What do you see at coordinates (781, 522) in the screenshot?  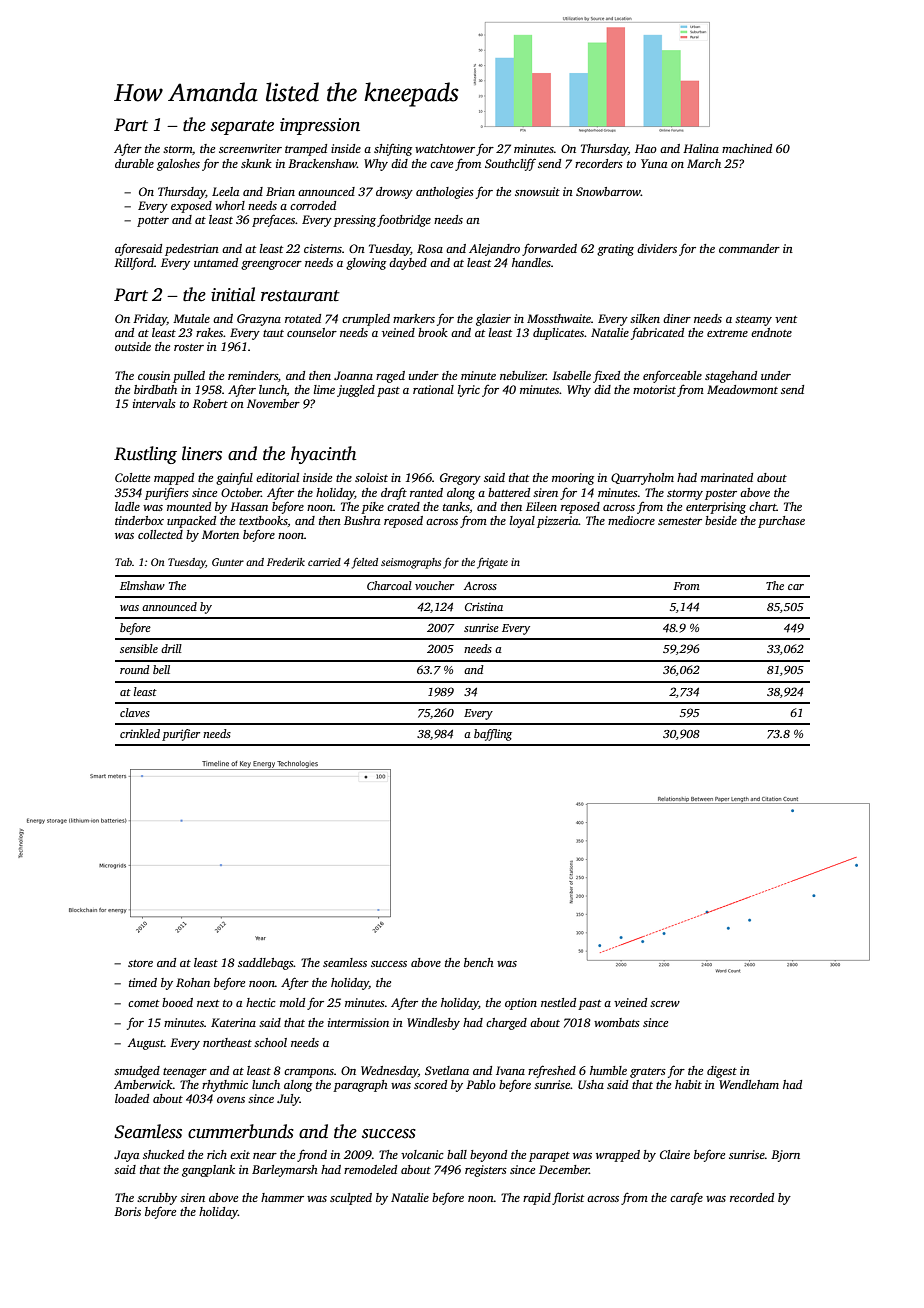 I see `purchase` at bounding box center [781, 522].
